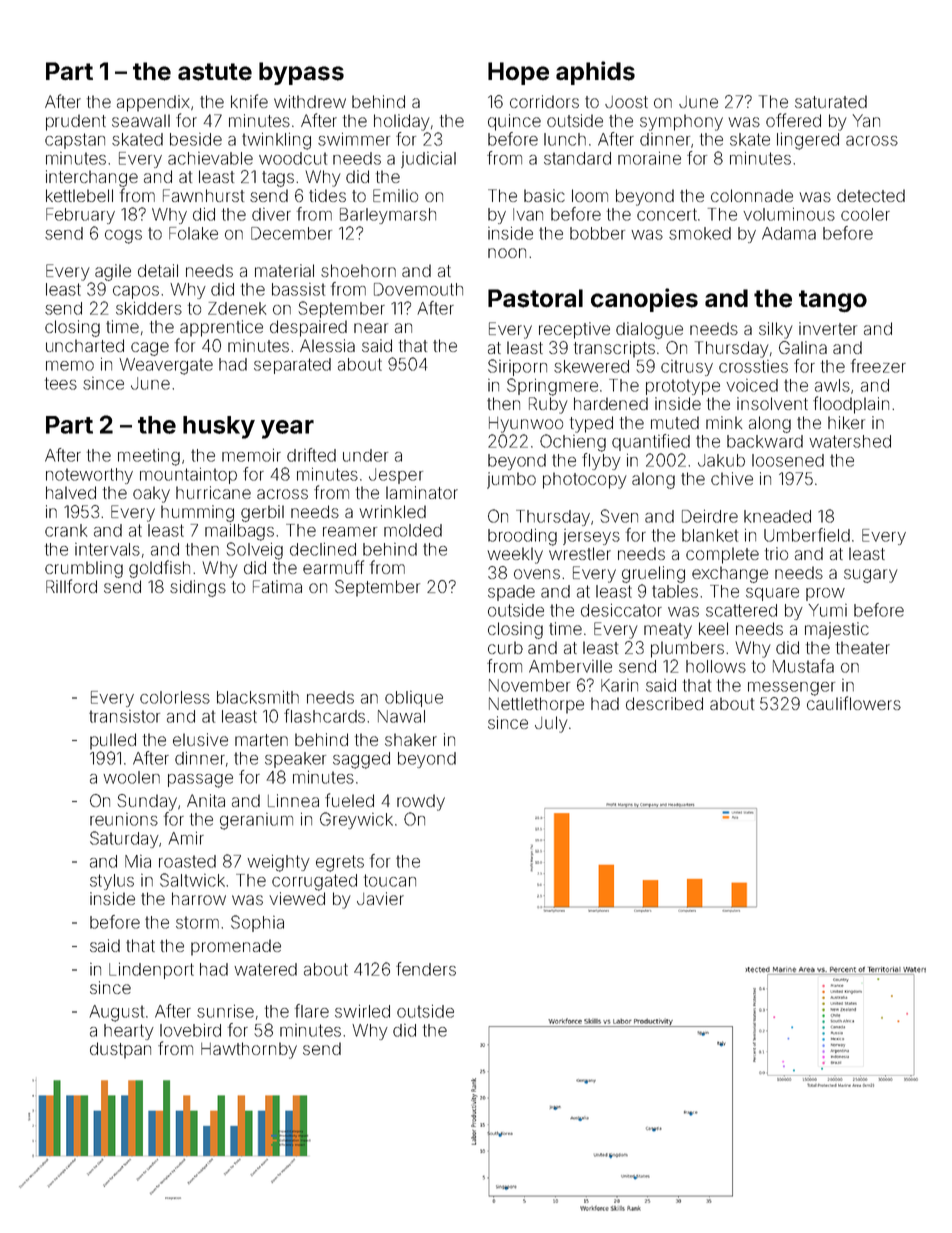 This screenshot has width=952, height=1233. Describe the element at coordinates (362, 1011) in the screenshot. I see `swirled` at that location.
